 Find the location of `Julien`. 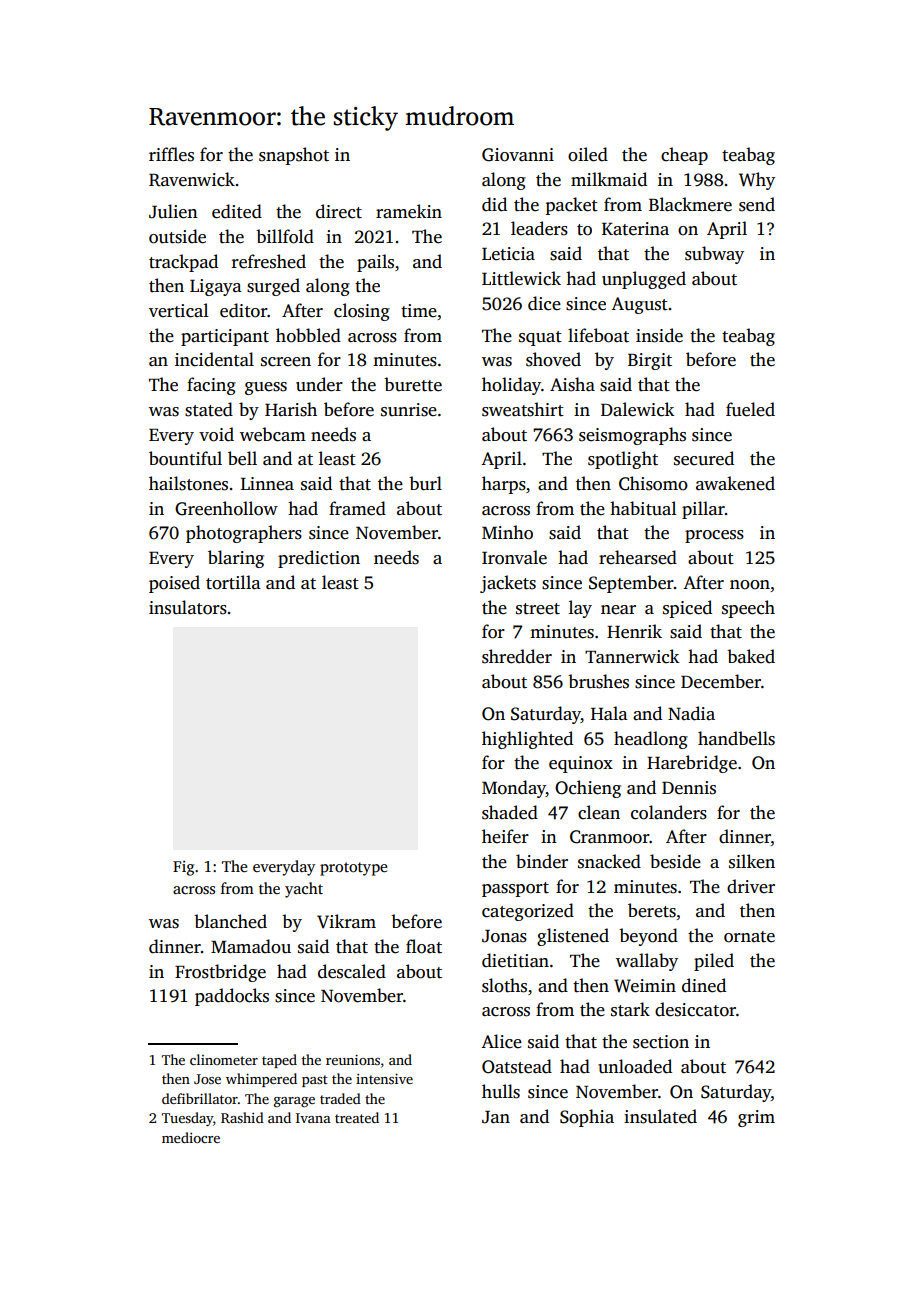

Julien is located at coordinates (173, 211).
